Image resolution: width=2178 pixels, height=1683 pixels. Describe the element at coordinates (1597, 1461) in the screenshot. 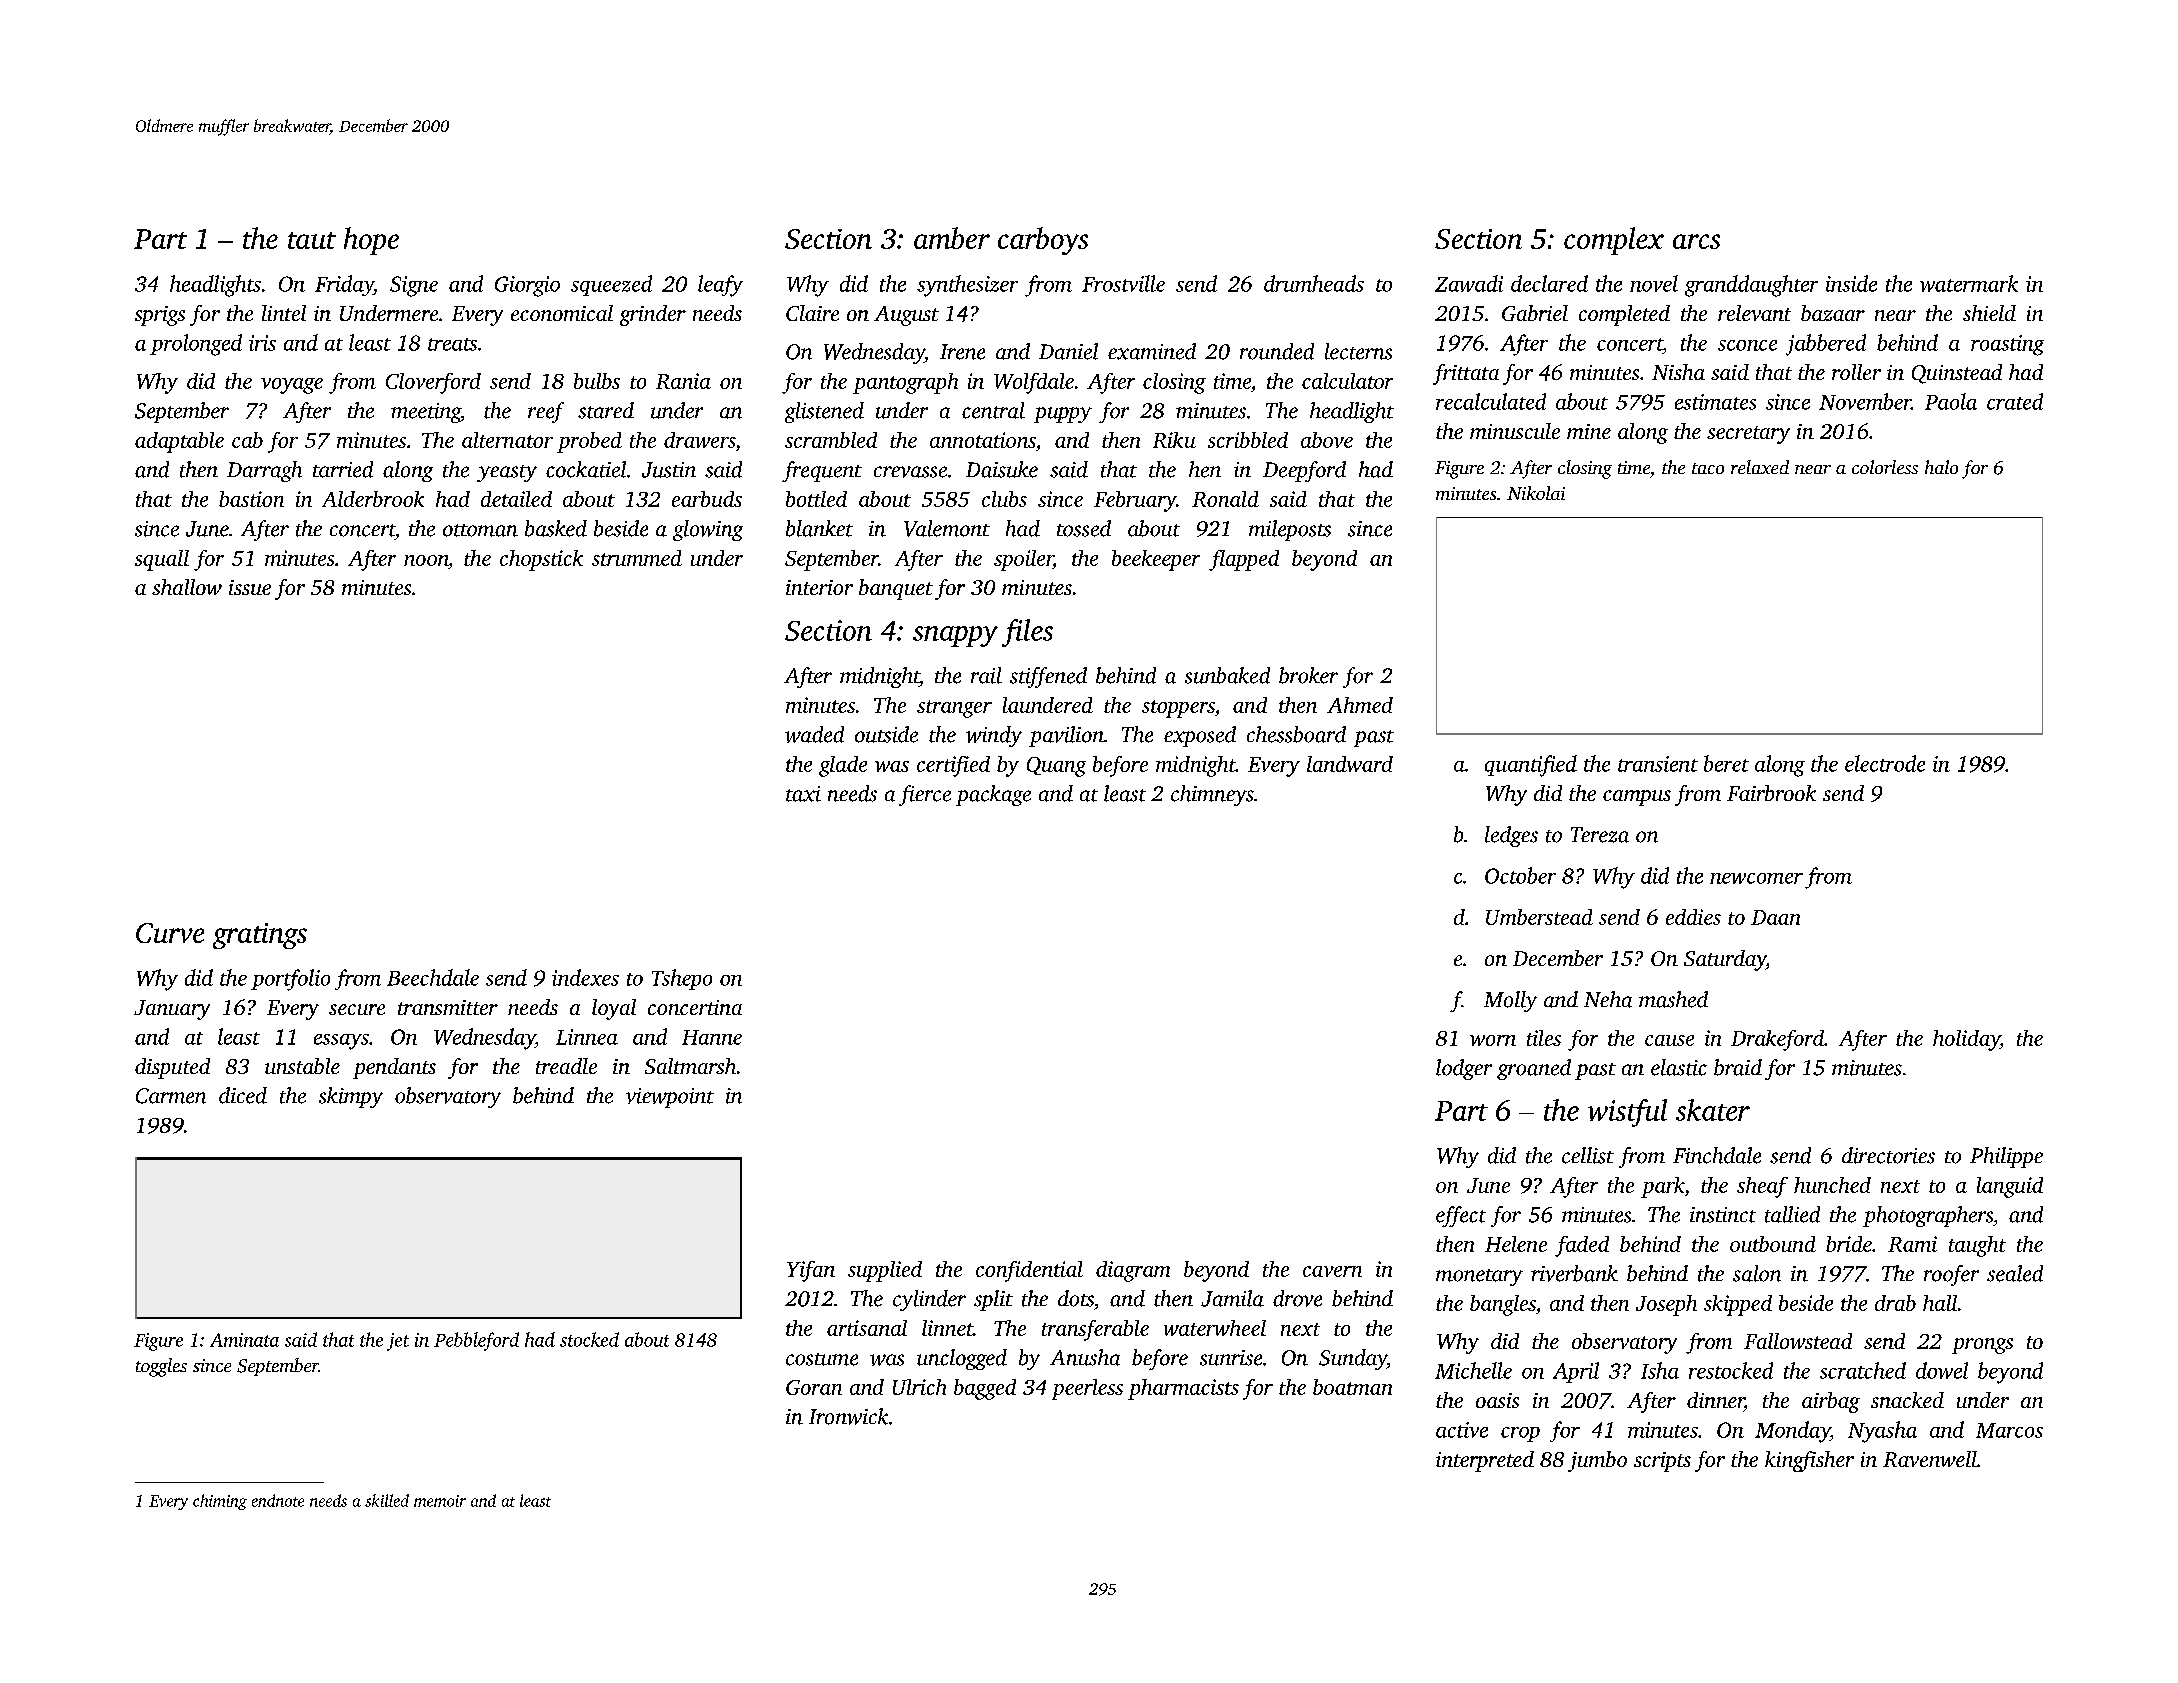

I see `jumbo` at that location.
